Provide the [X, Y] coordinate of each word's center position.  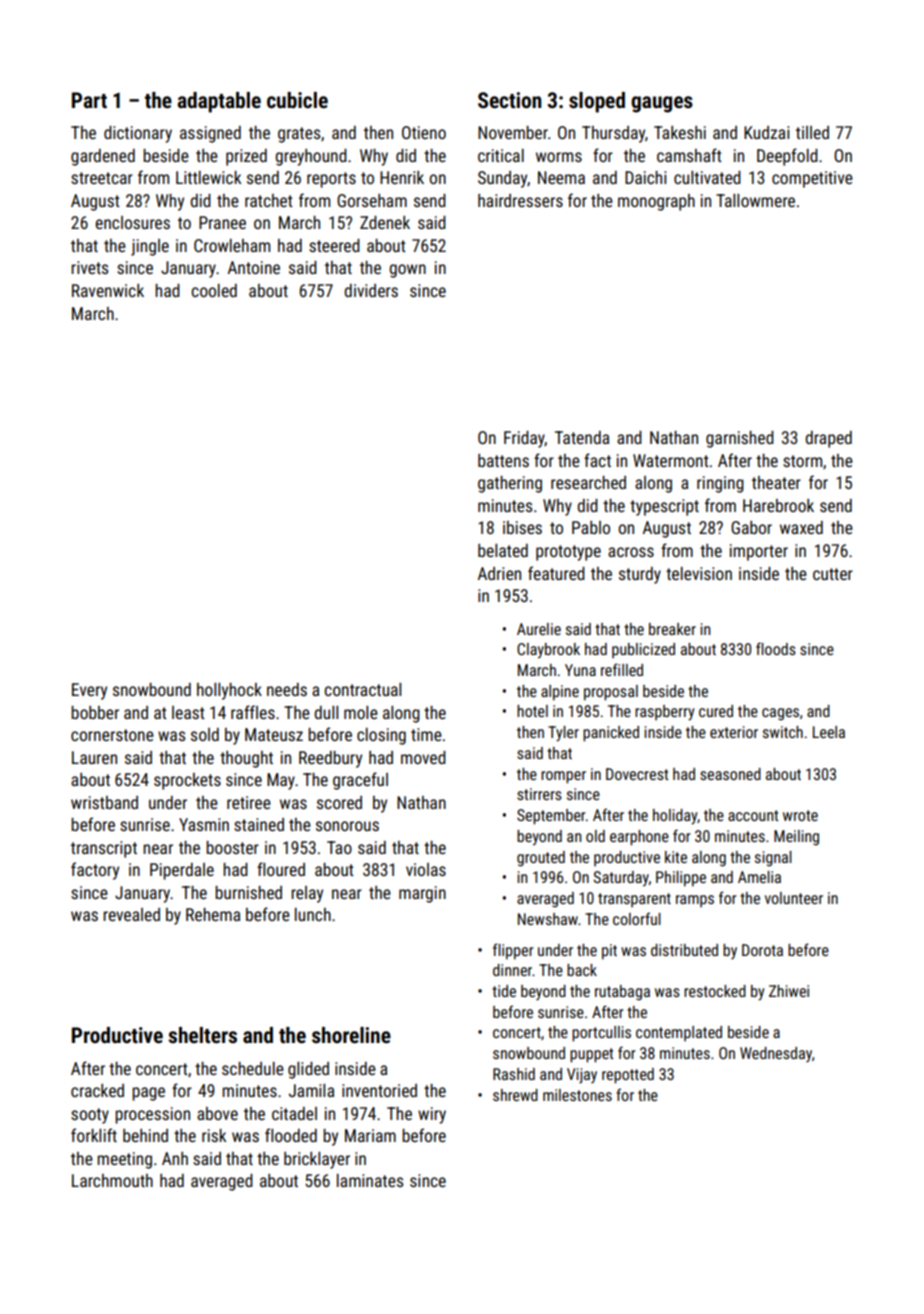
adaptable [219, 102]
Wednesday [776, 1054]
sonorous [347, 826]
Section [510, 100]
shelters [202, 1035]
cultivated [707, 177]
